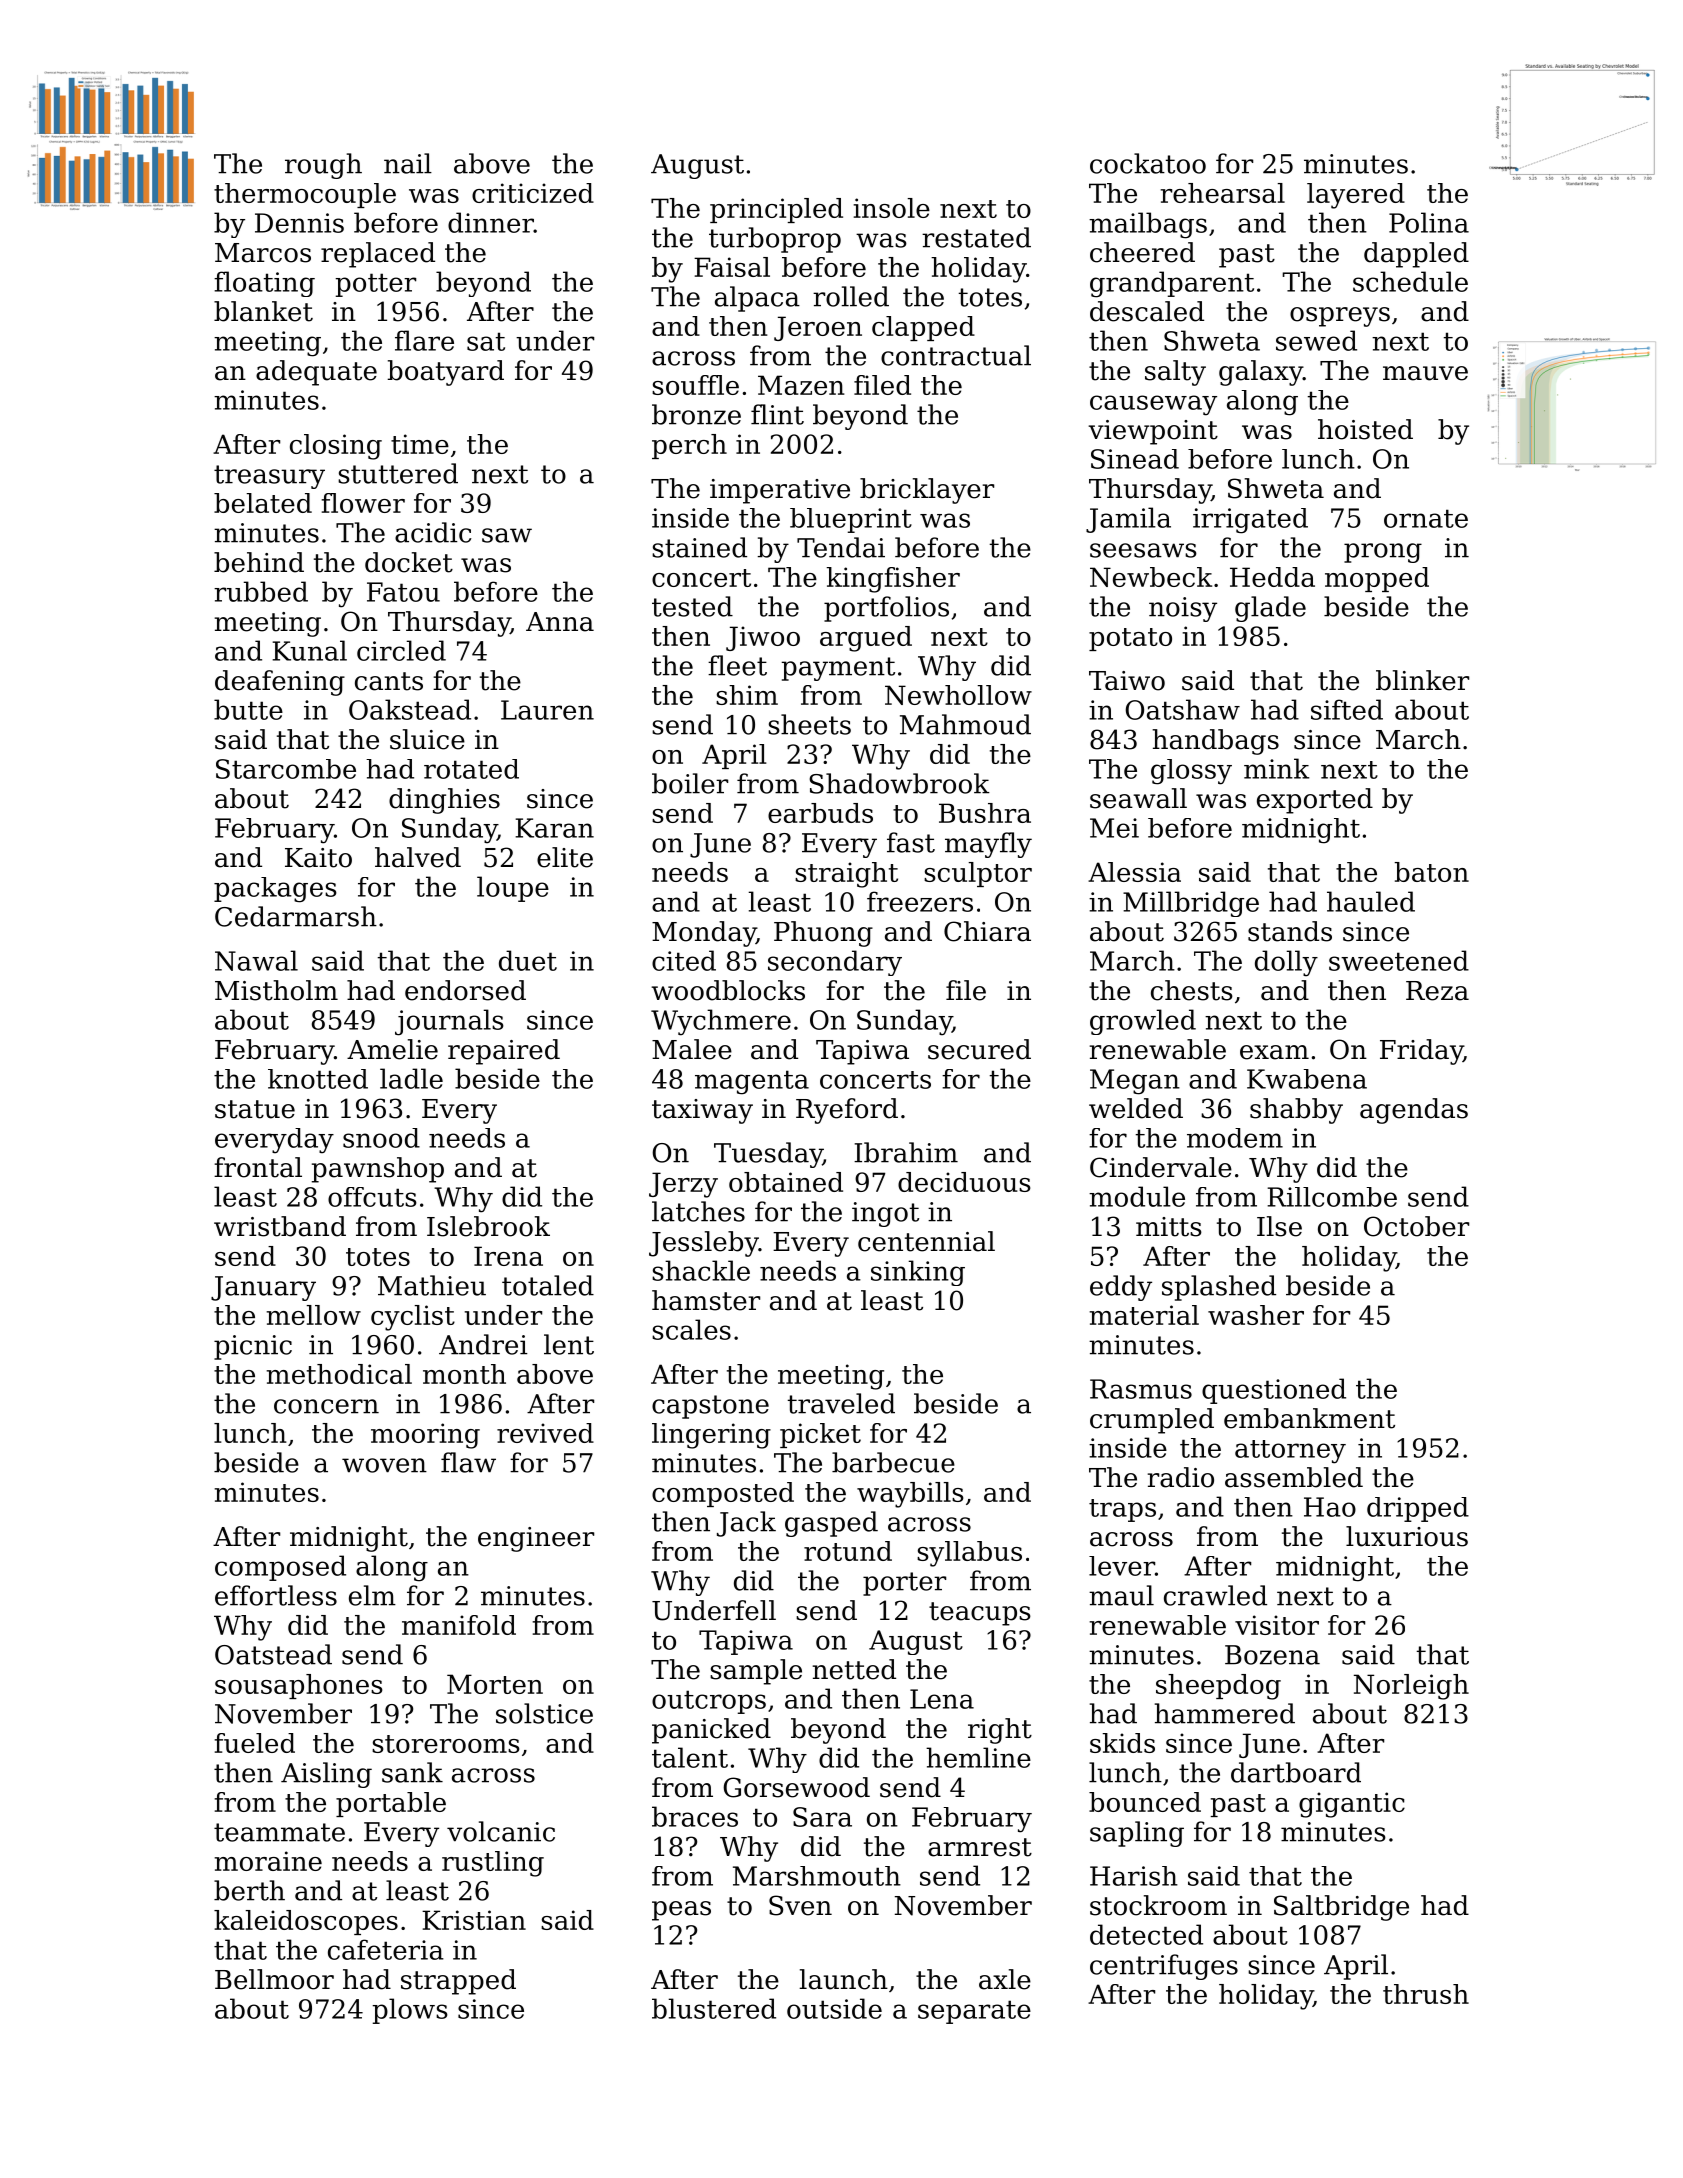 Image resolution: width=1683 pixels, height=2178 pixels. Describe the element at coordinates (372, 1595) in the screenshot. I see `elm` at that location.
